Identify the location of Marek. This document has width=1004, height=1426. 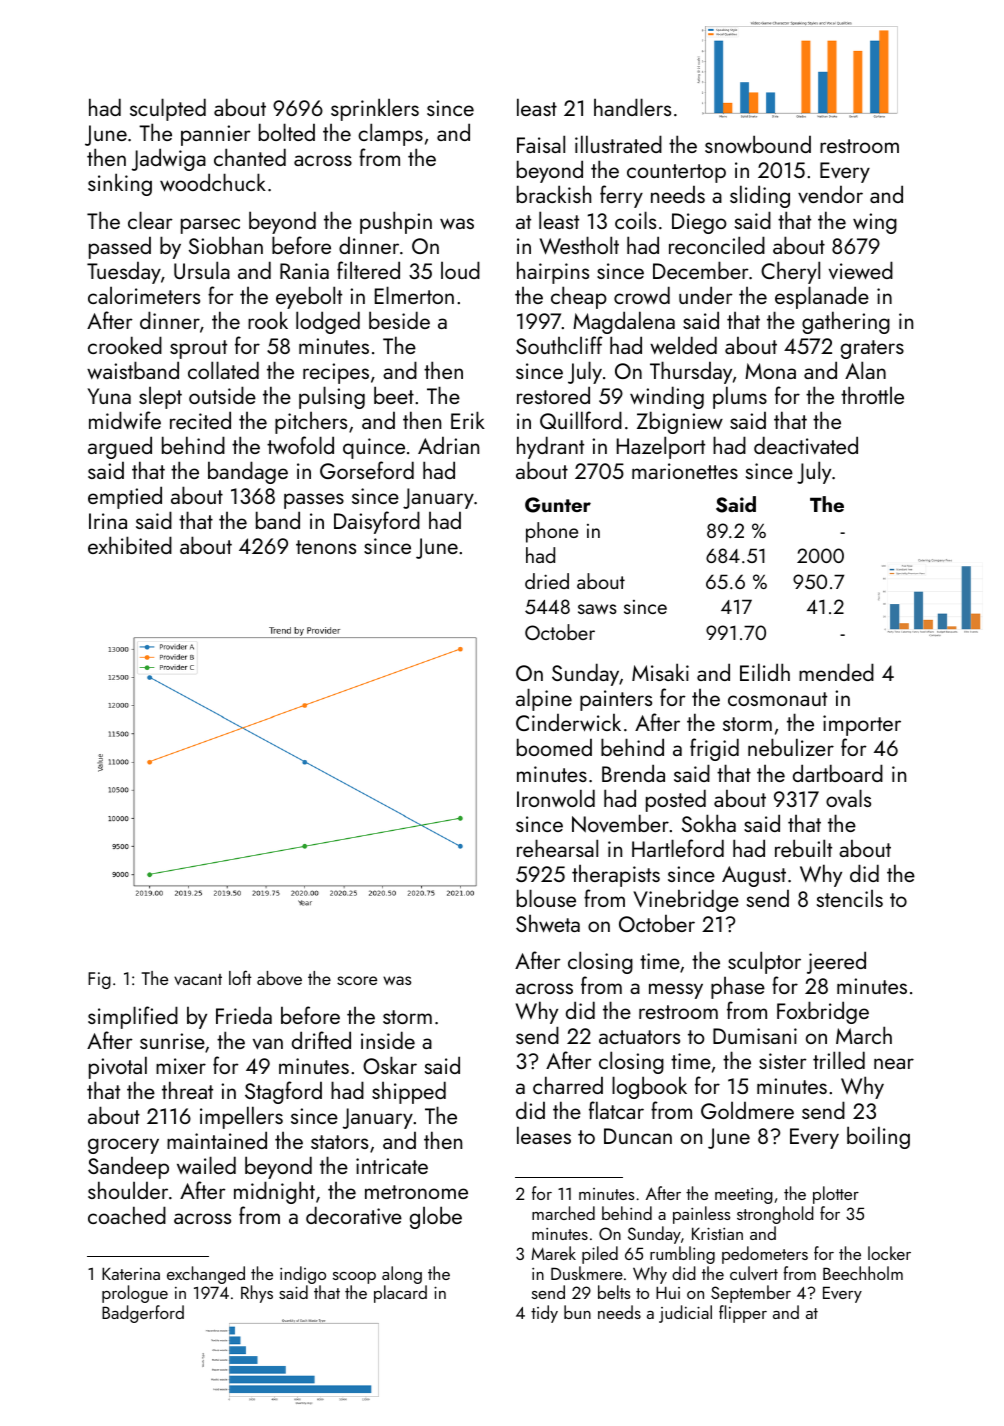
(554, 1253).
